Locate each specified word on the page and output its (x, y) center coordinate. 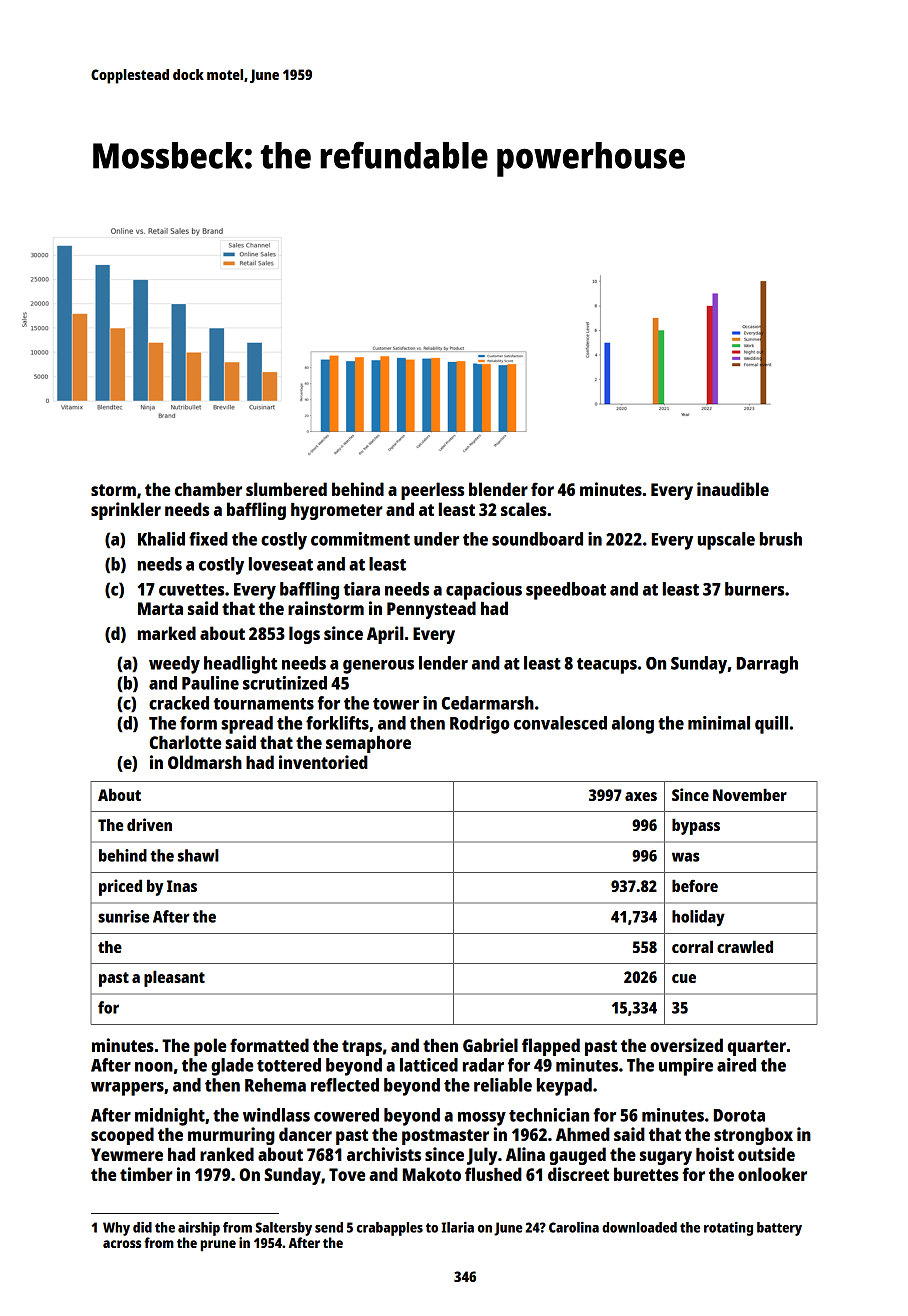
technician (549, 1115)
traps (362, 1048)
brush (781, 539)
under (436, 539)
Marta (160, 608)
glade (232, 1067)
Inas (182, 886)
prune (218, 1245)
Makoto (432, 1174)
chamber (208, 489)
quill (771, 725)
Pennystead (431, 610)
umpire (686, 1067)
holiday (698, 918)
